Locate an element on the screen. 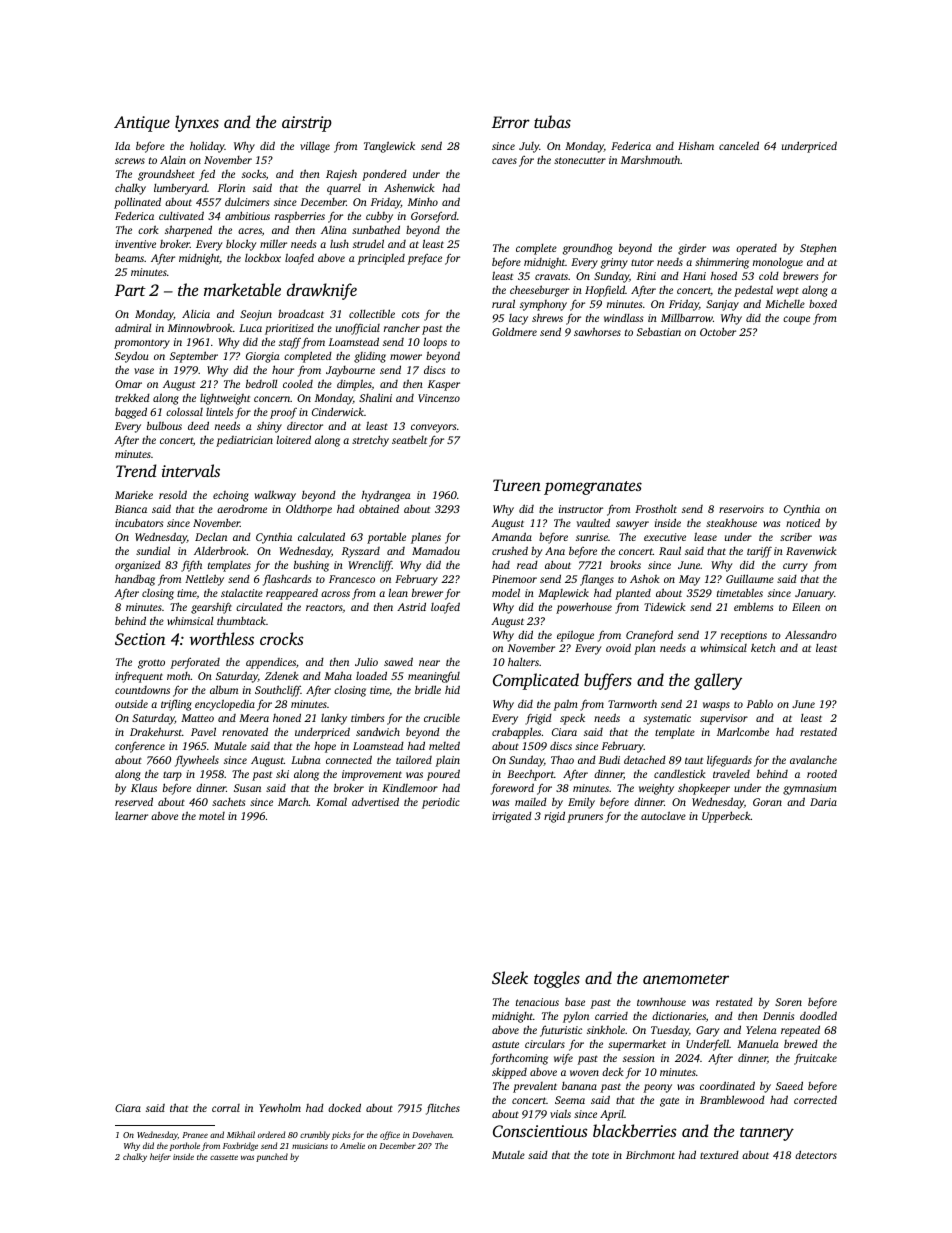 This screenshot has width=952, height=1233. hour is located at coordinates (283, 369).
